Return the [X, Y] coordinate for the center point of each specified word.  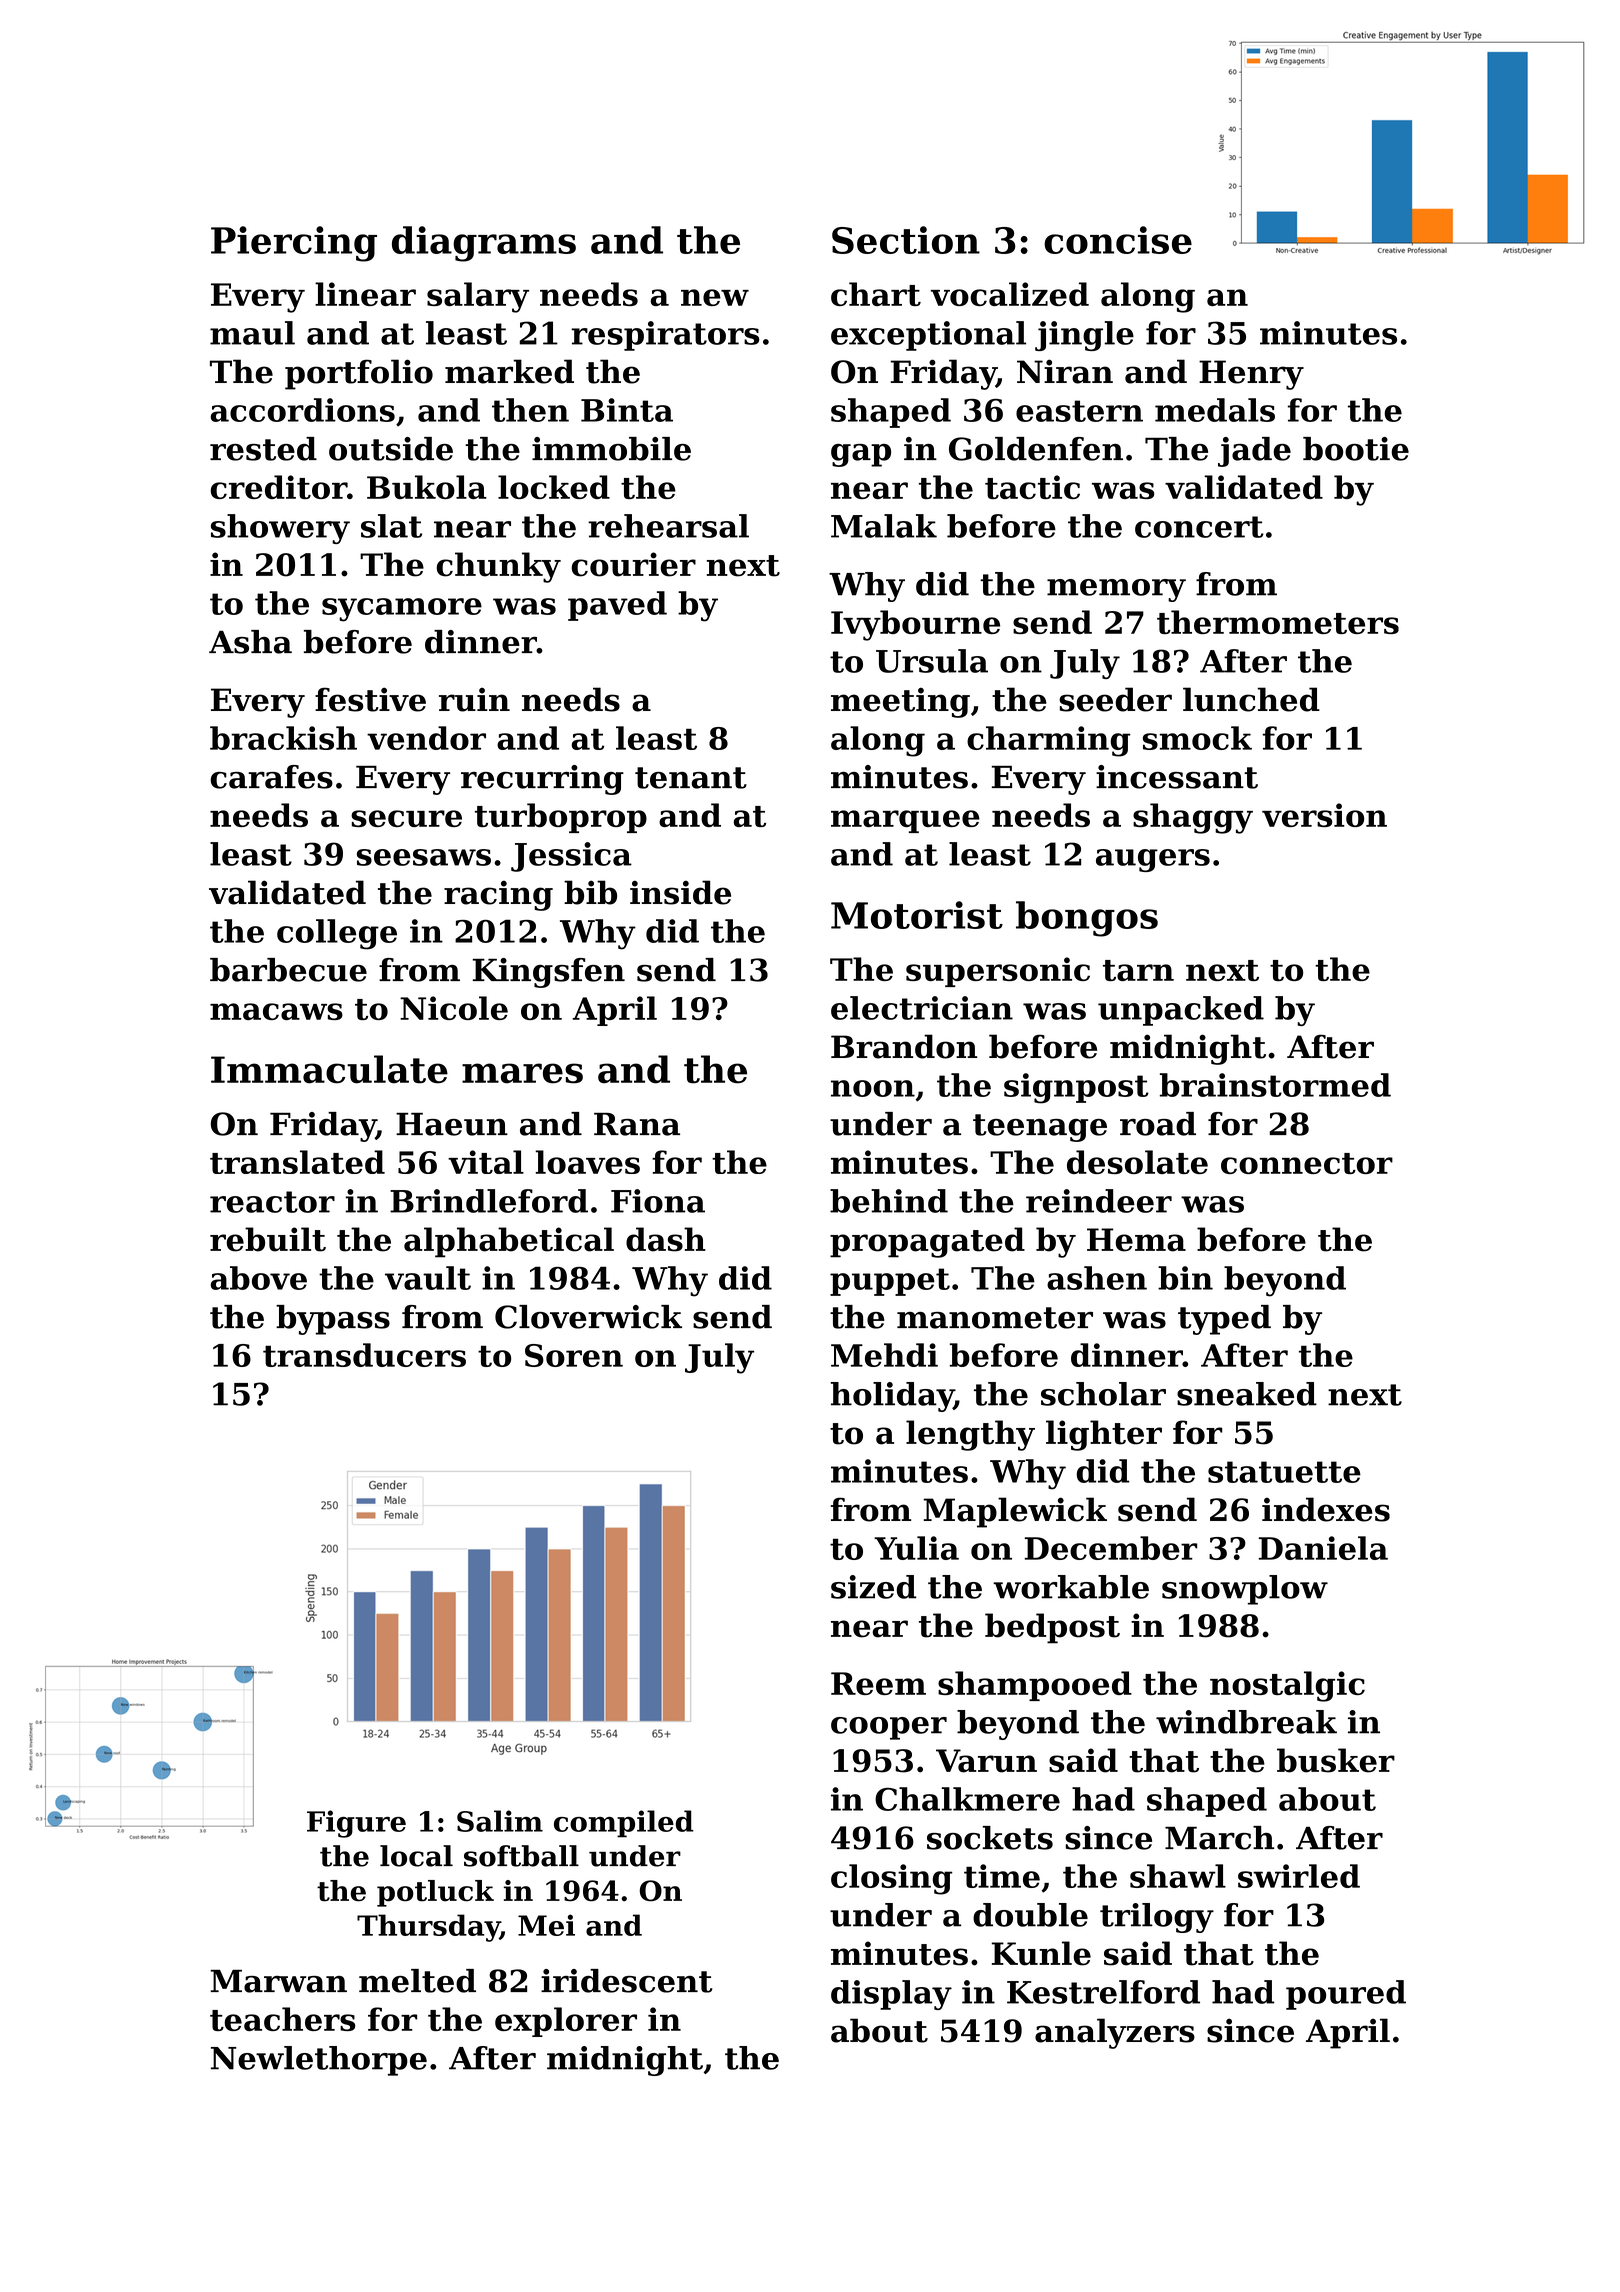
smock [1197, 738]
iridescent [627, 1981]
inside [680, 892]
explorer [566, 2022]
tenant [691, 778]
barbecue [288, 970]
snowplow [1245, 1590]
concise [1118, 240]
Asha [250, 642]
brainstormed [1275, 1085]
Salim [500, 1821]
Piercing [294, 244]
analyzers [1115, 2033]
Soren [574, 1355]
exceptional [928, 336]
